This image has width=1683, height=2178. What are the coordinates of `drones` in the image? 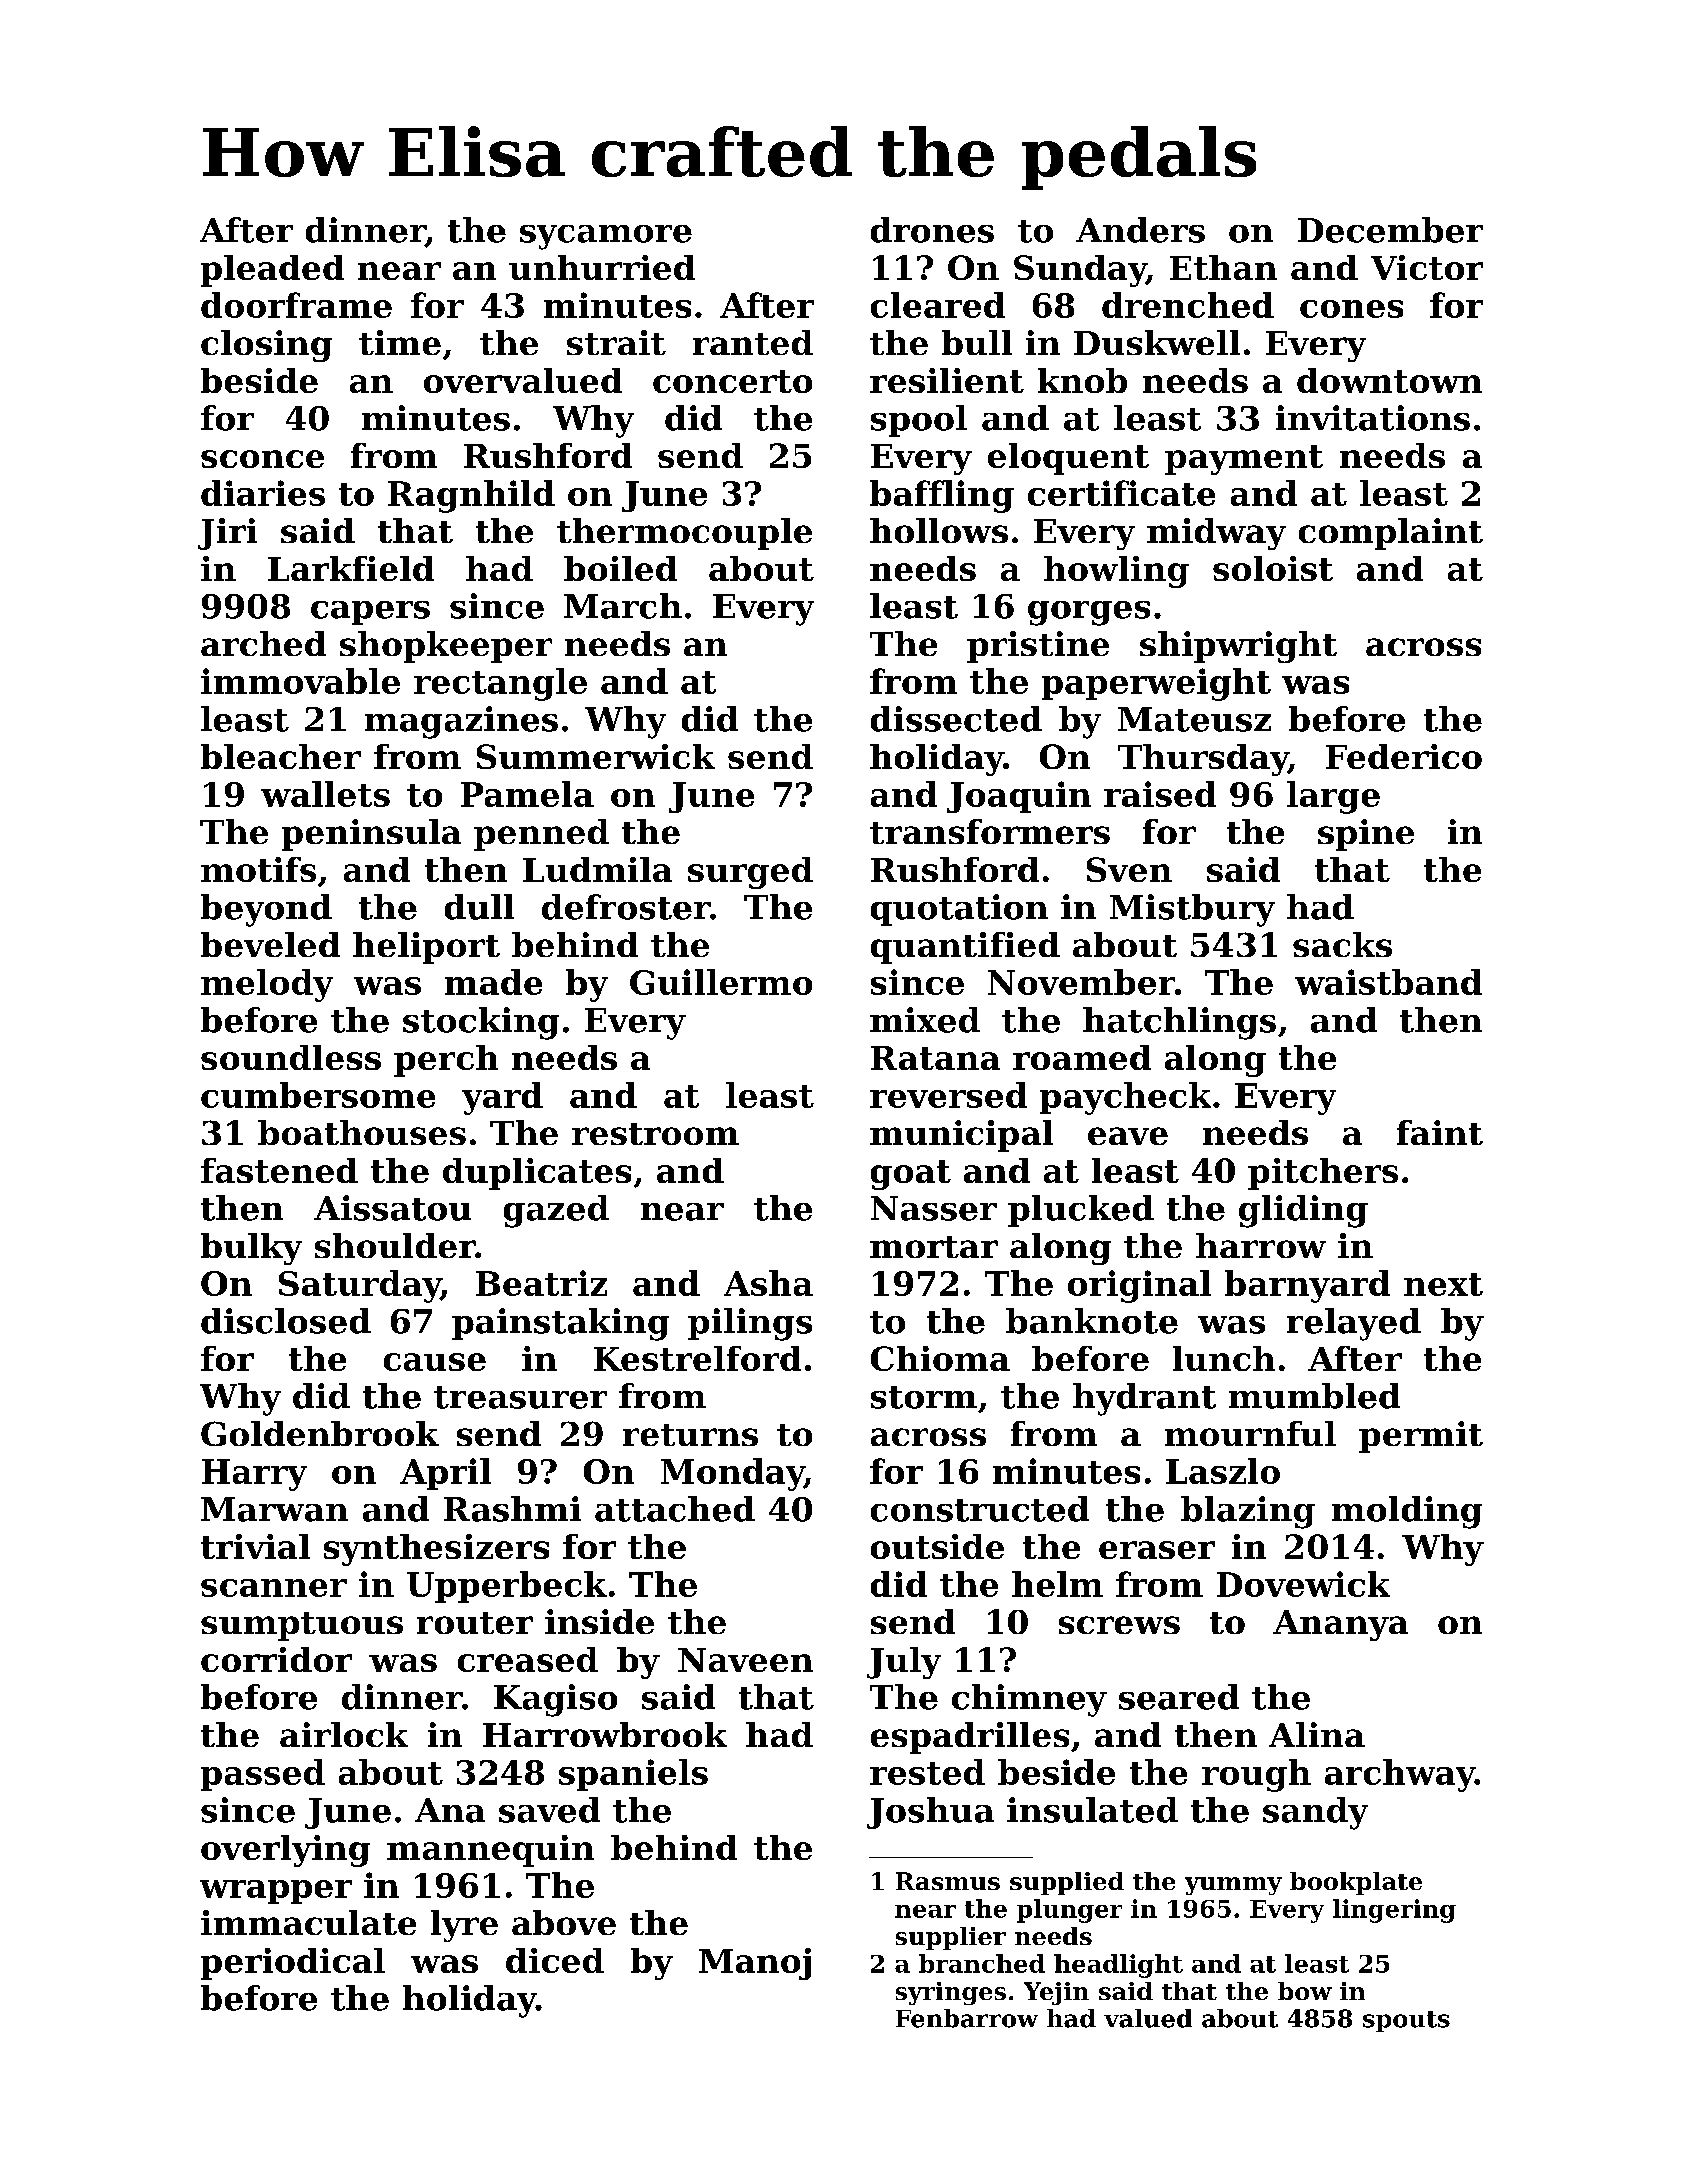 It's located at (932, 230).
